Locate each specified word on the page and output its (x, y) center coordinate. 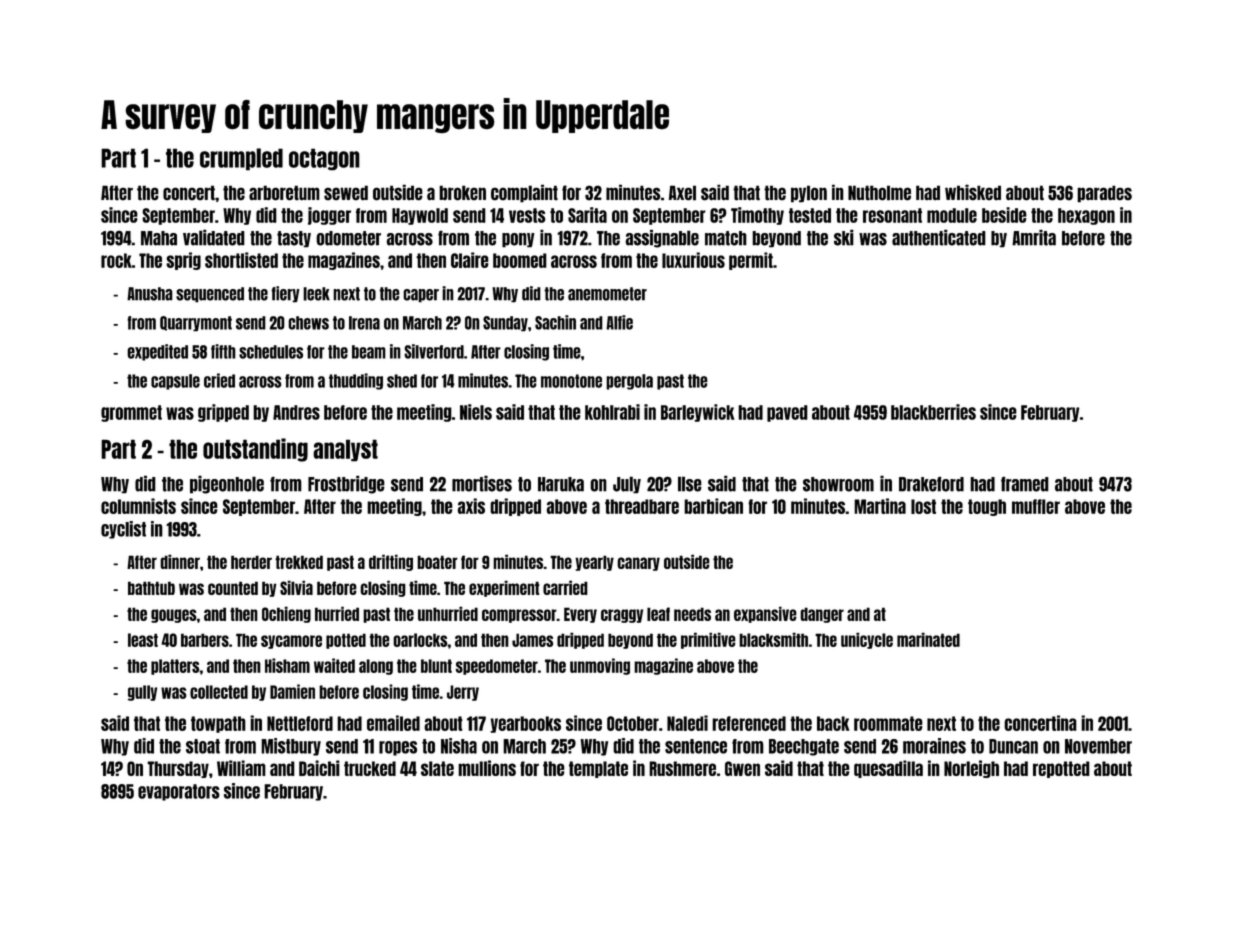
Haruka (561, 484)
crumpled (241, 159)
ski (844, 237)
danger (822, 615)
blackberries (933, 412)
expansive (765, 614)
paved (787, 413)
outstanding (255, 450)
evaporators (179, 792)
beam (369, 352)
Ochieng (286, 614)
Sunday (505, 324)
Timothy (757, 216)
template (598, 769)
